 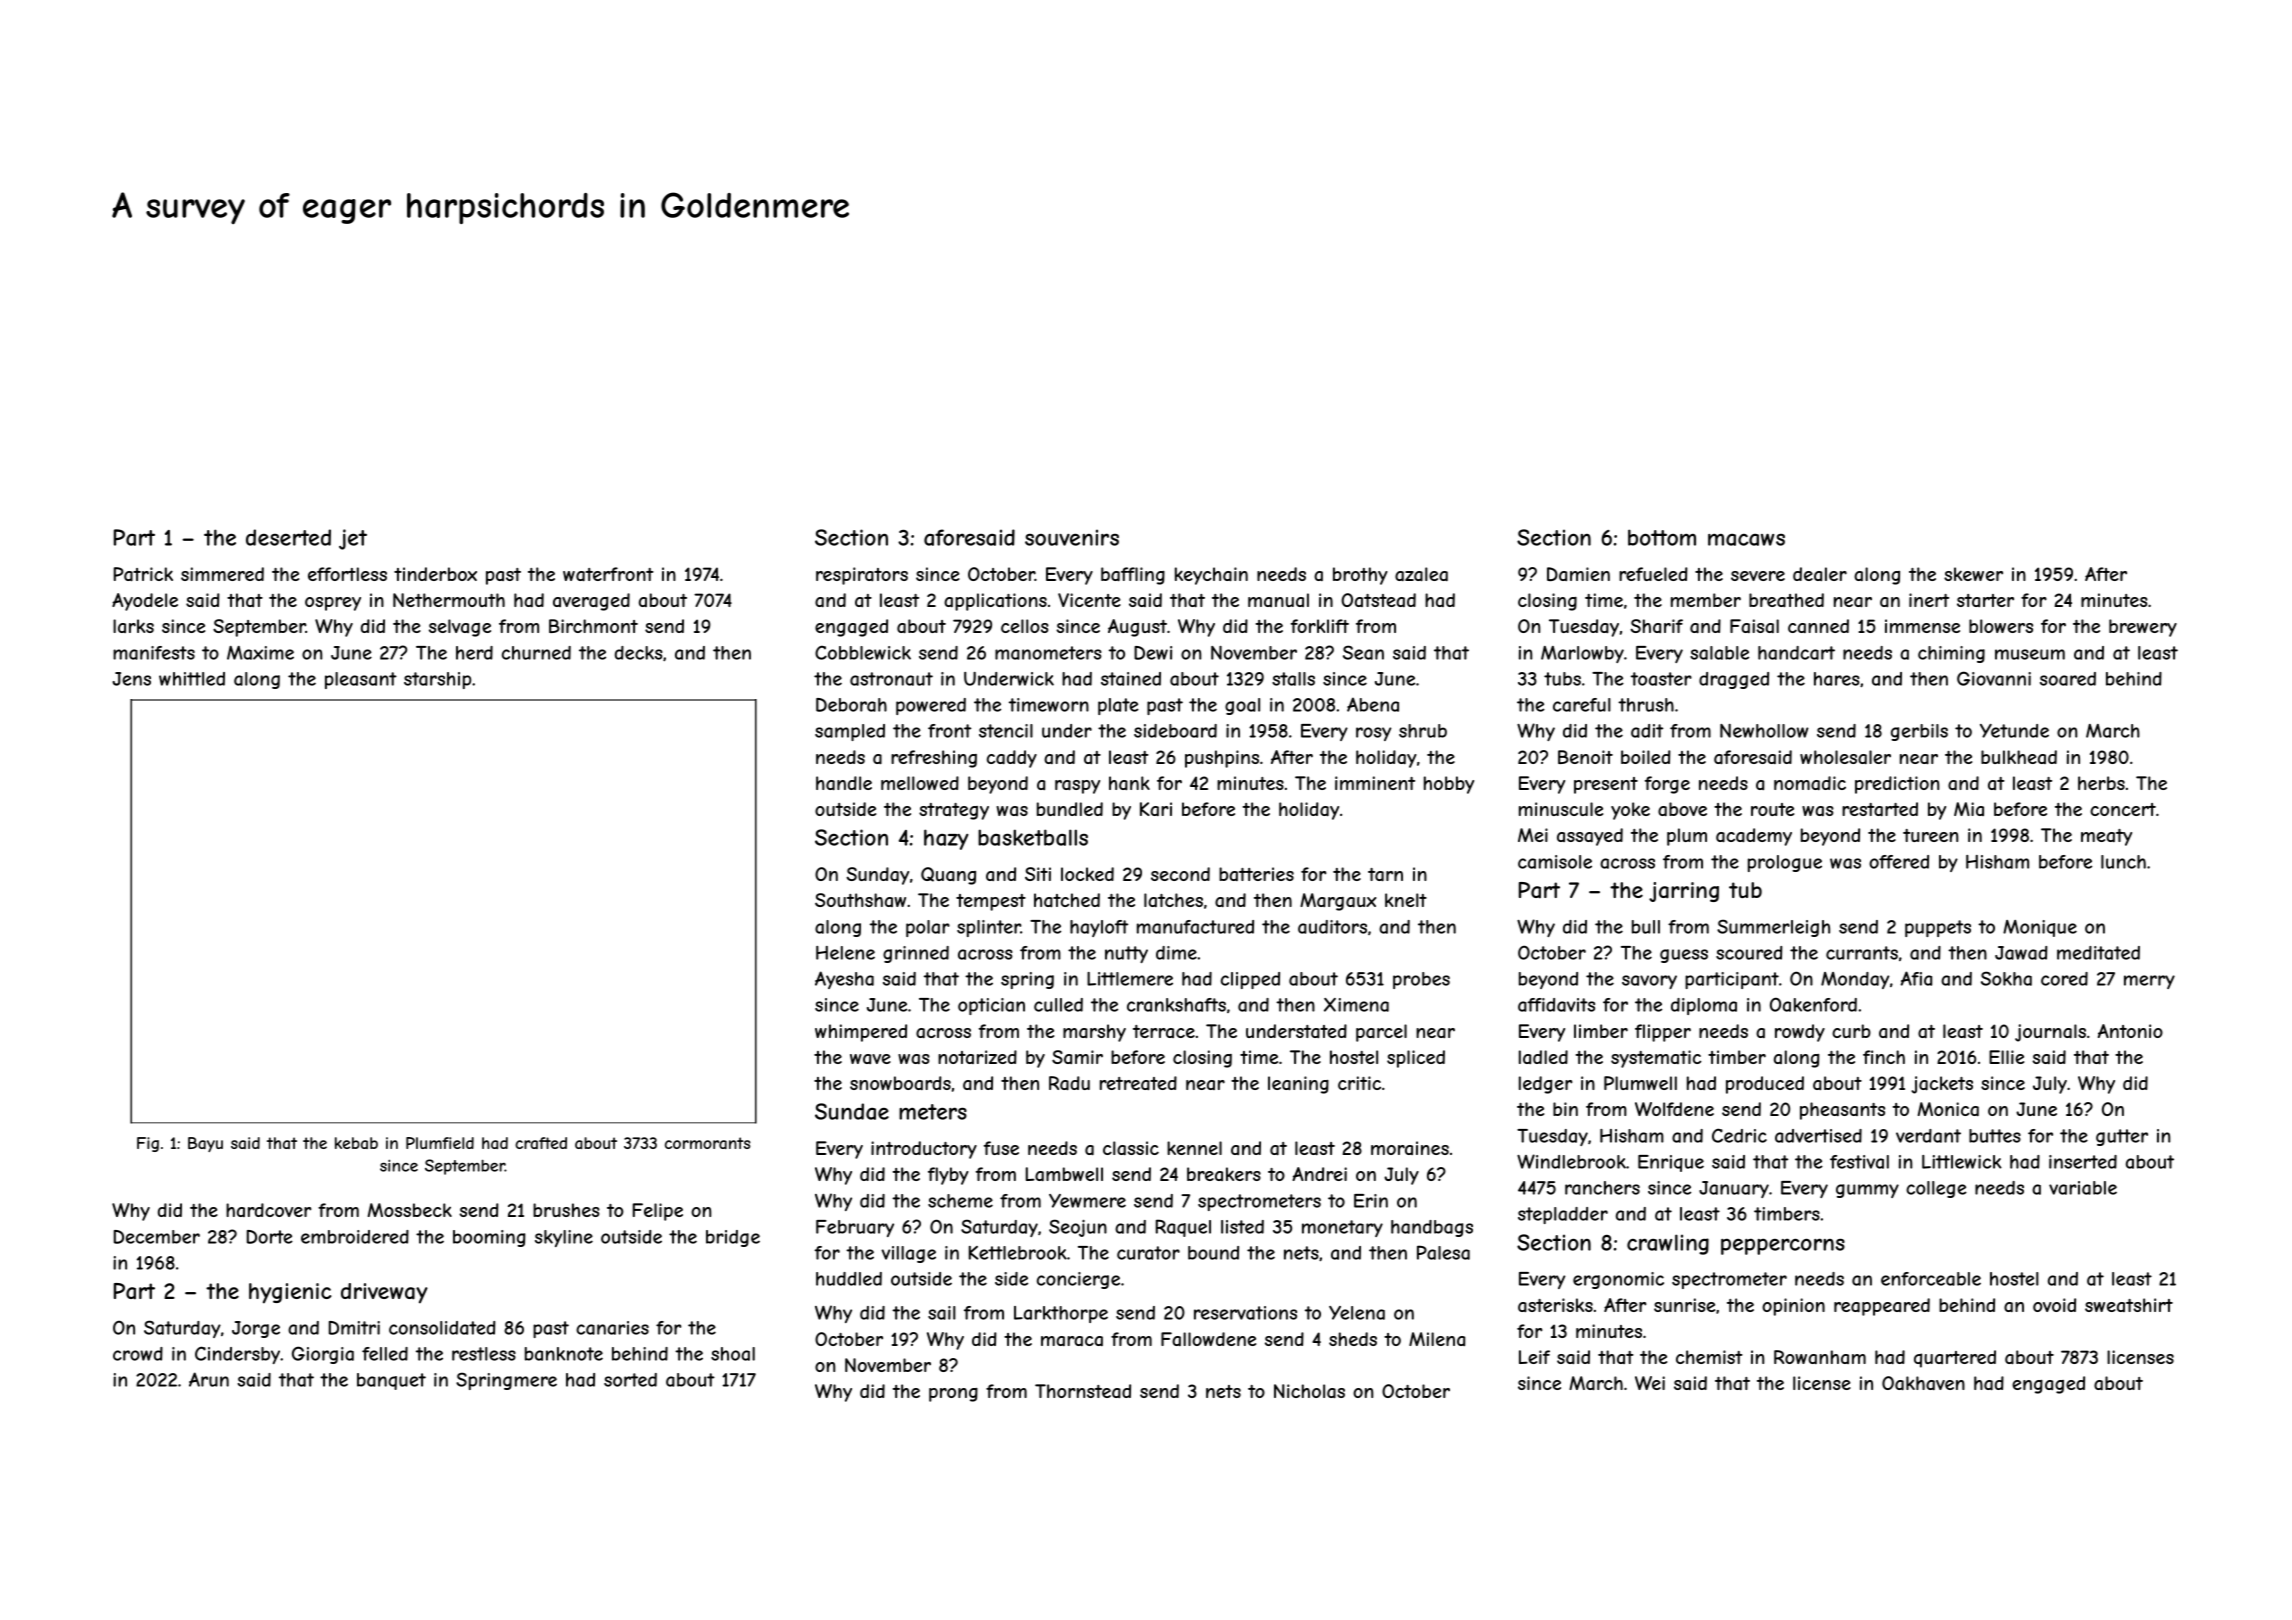 I want to click on souvenirs, so click(x=1072, y=537).
